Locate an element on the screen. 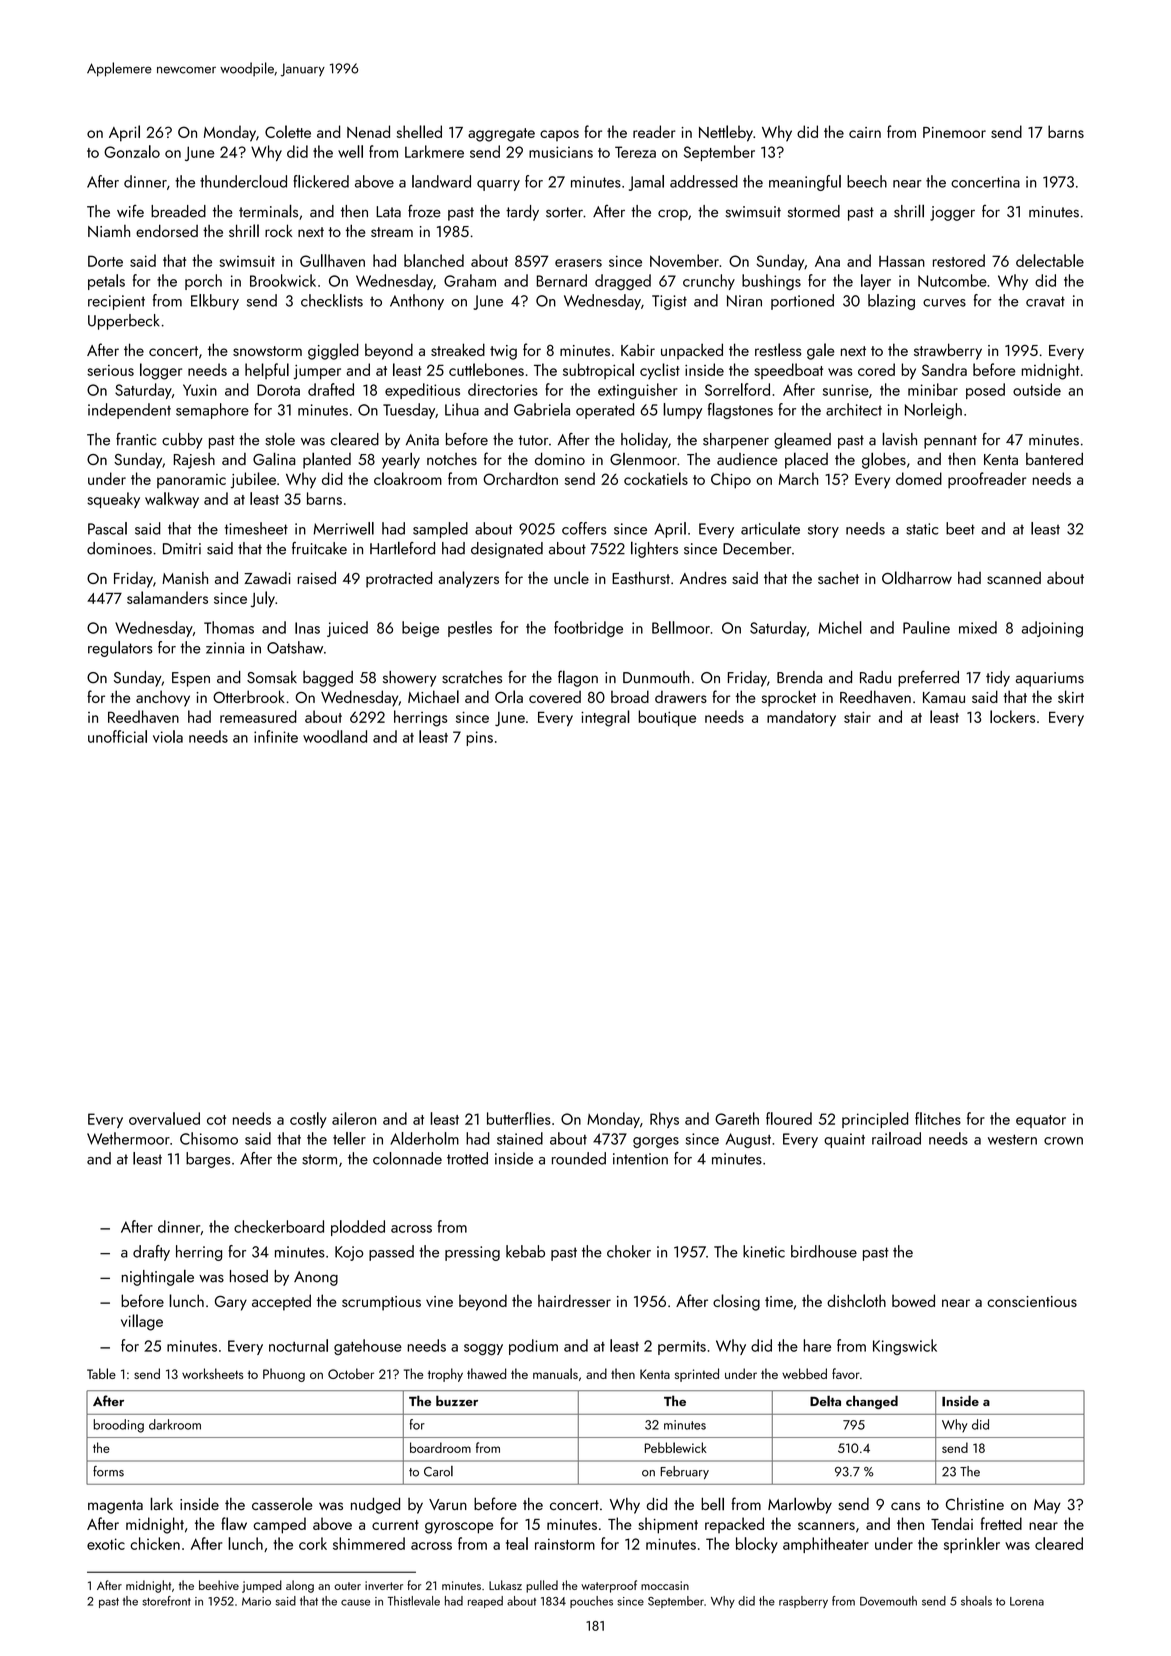  Kingswick is located at coordinates (905, 1347).
